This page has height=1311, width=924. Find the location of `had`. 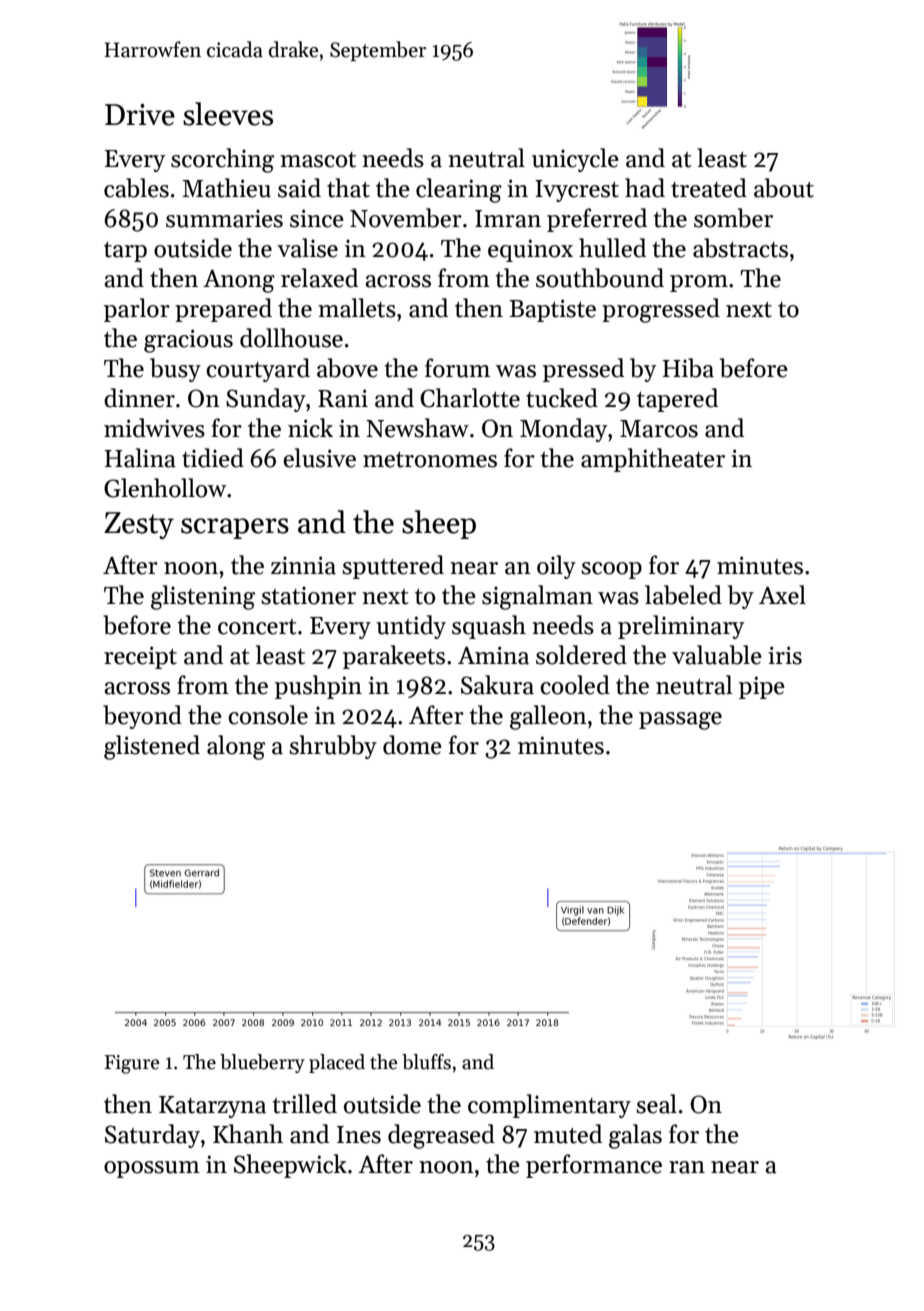

had is located at coordinates (645, 188).
